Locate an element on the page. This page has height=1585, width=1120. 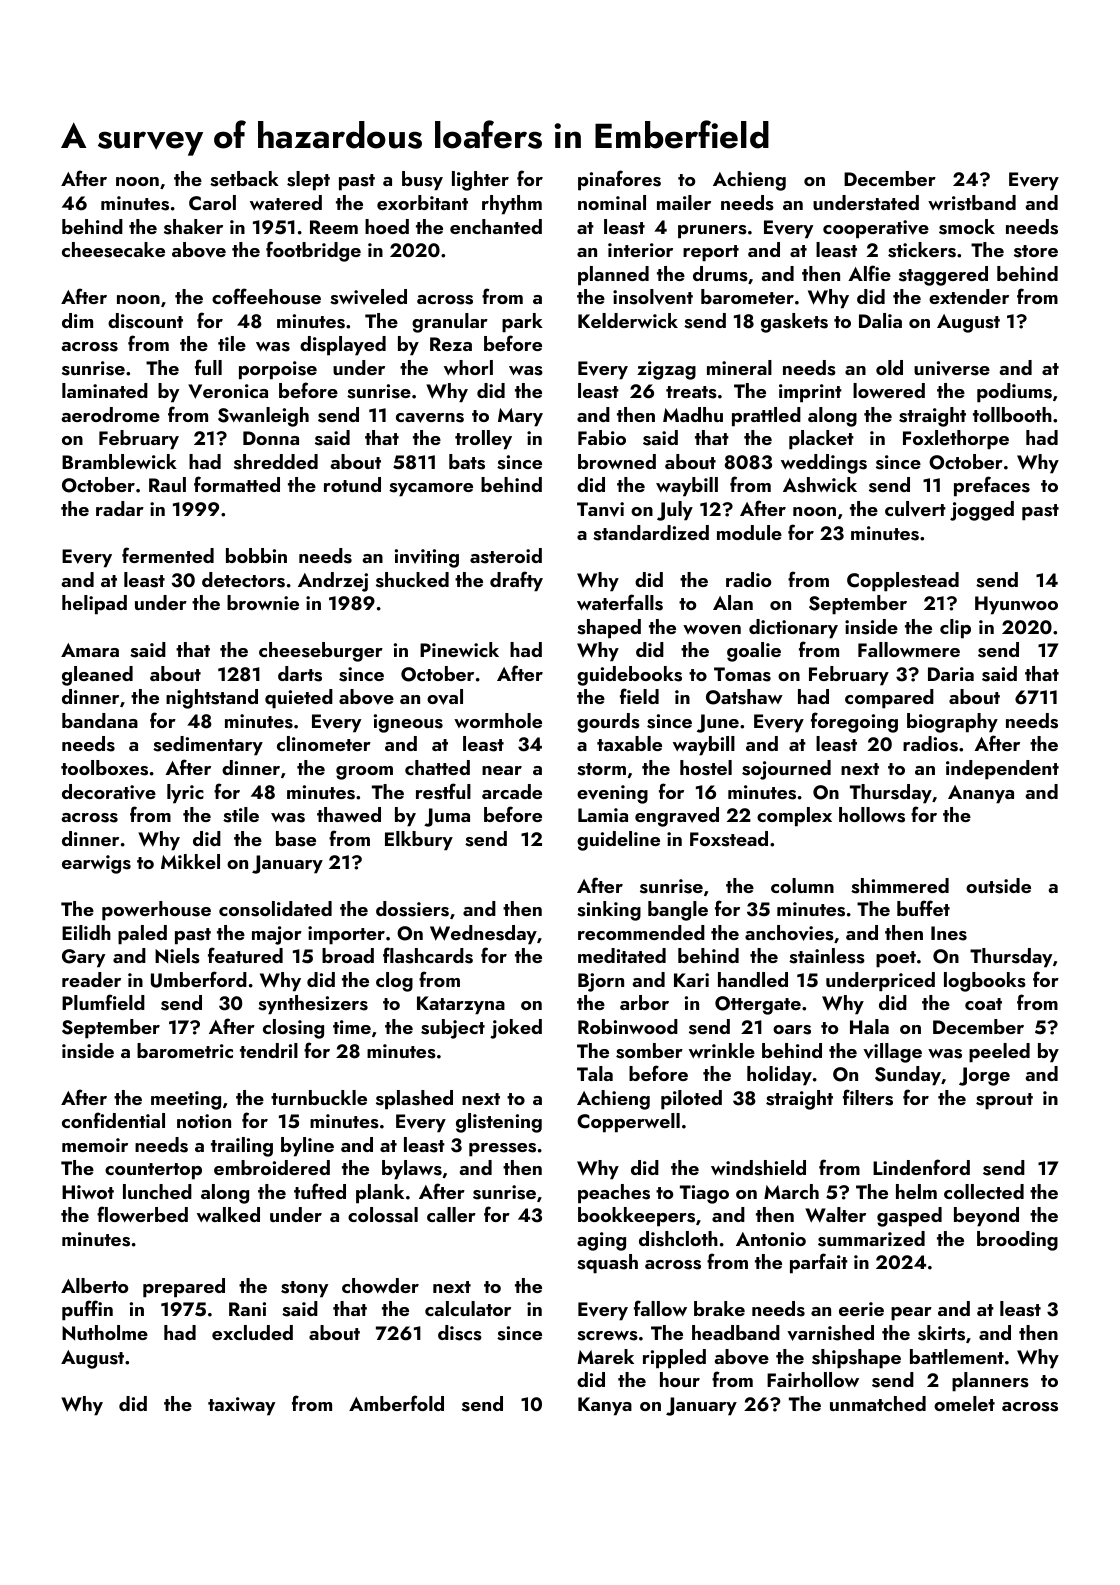
browned is located at coordinates (617, 461).
